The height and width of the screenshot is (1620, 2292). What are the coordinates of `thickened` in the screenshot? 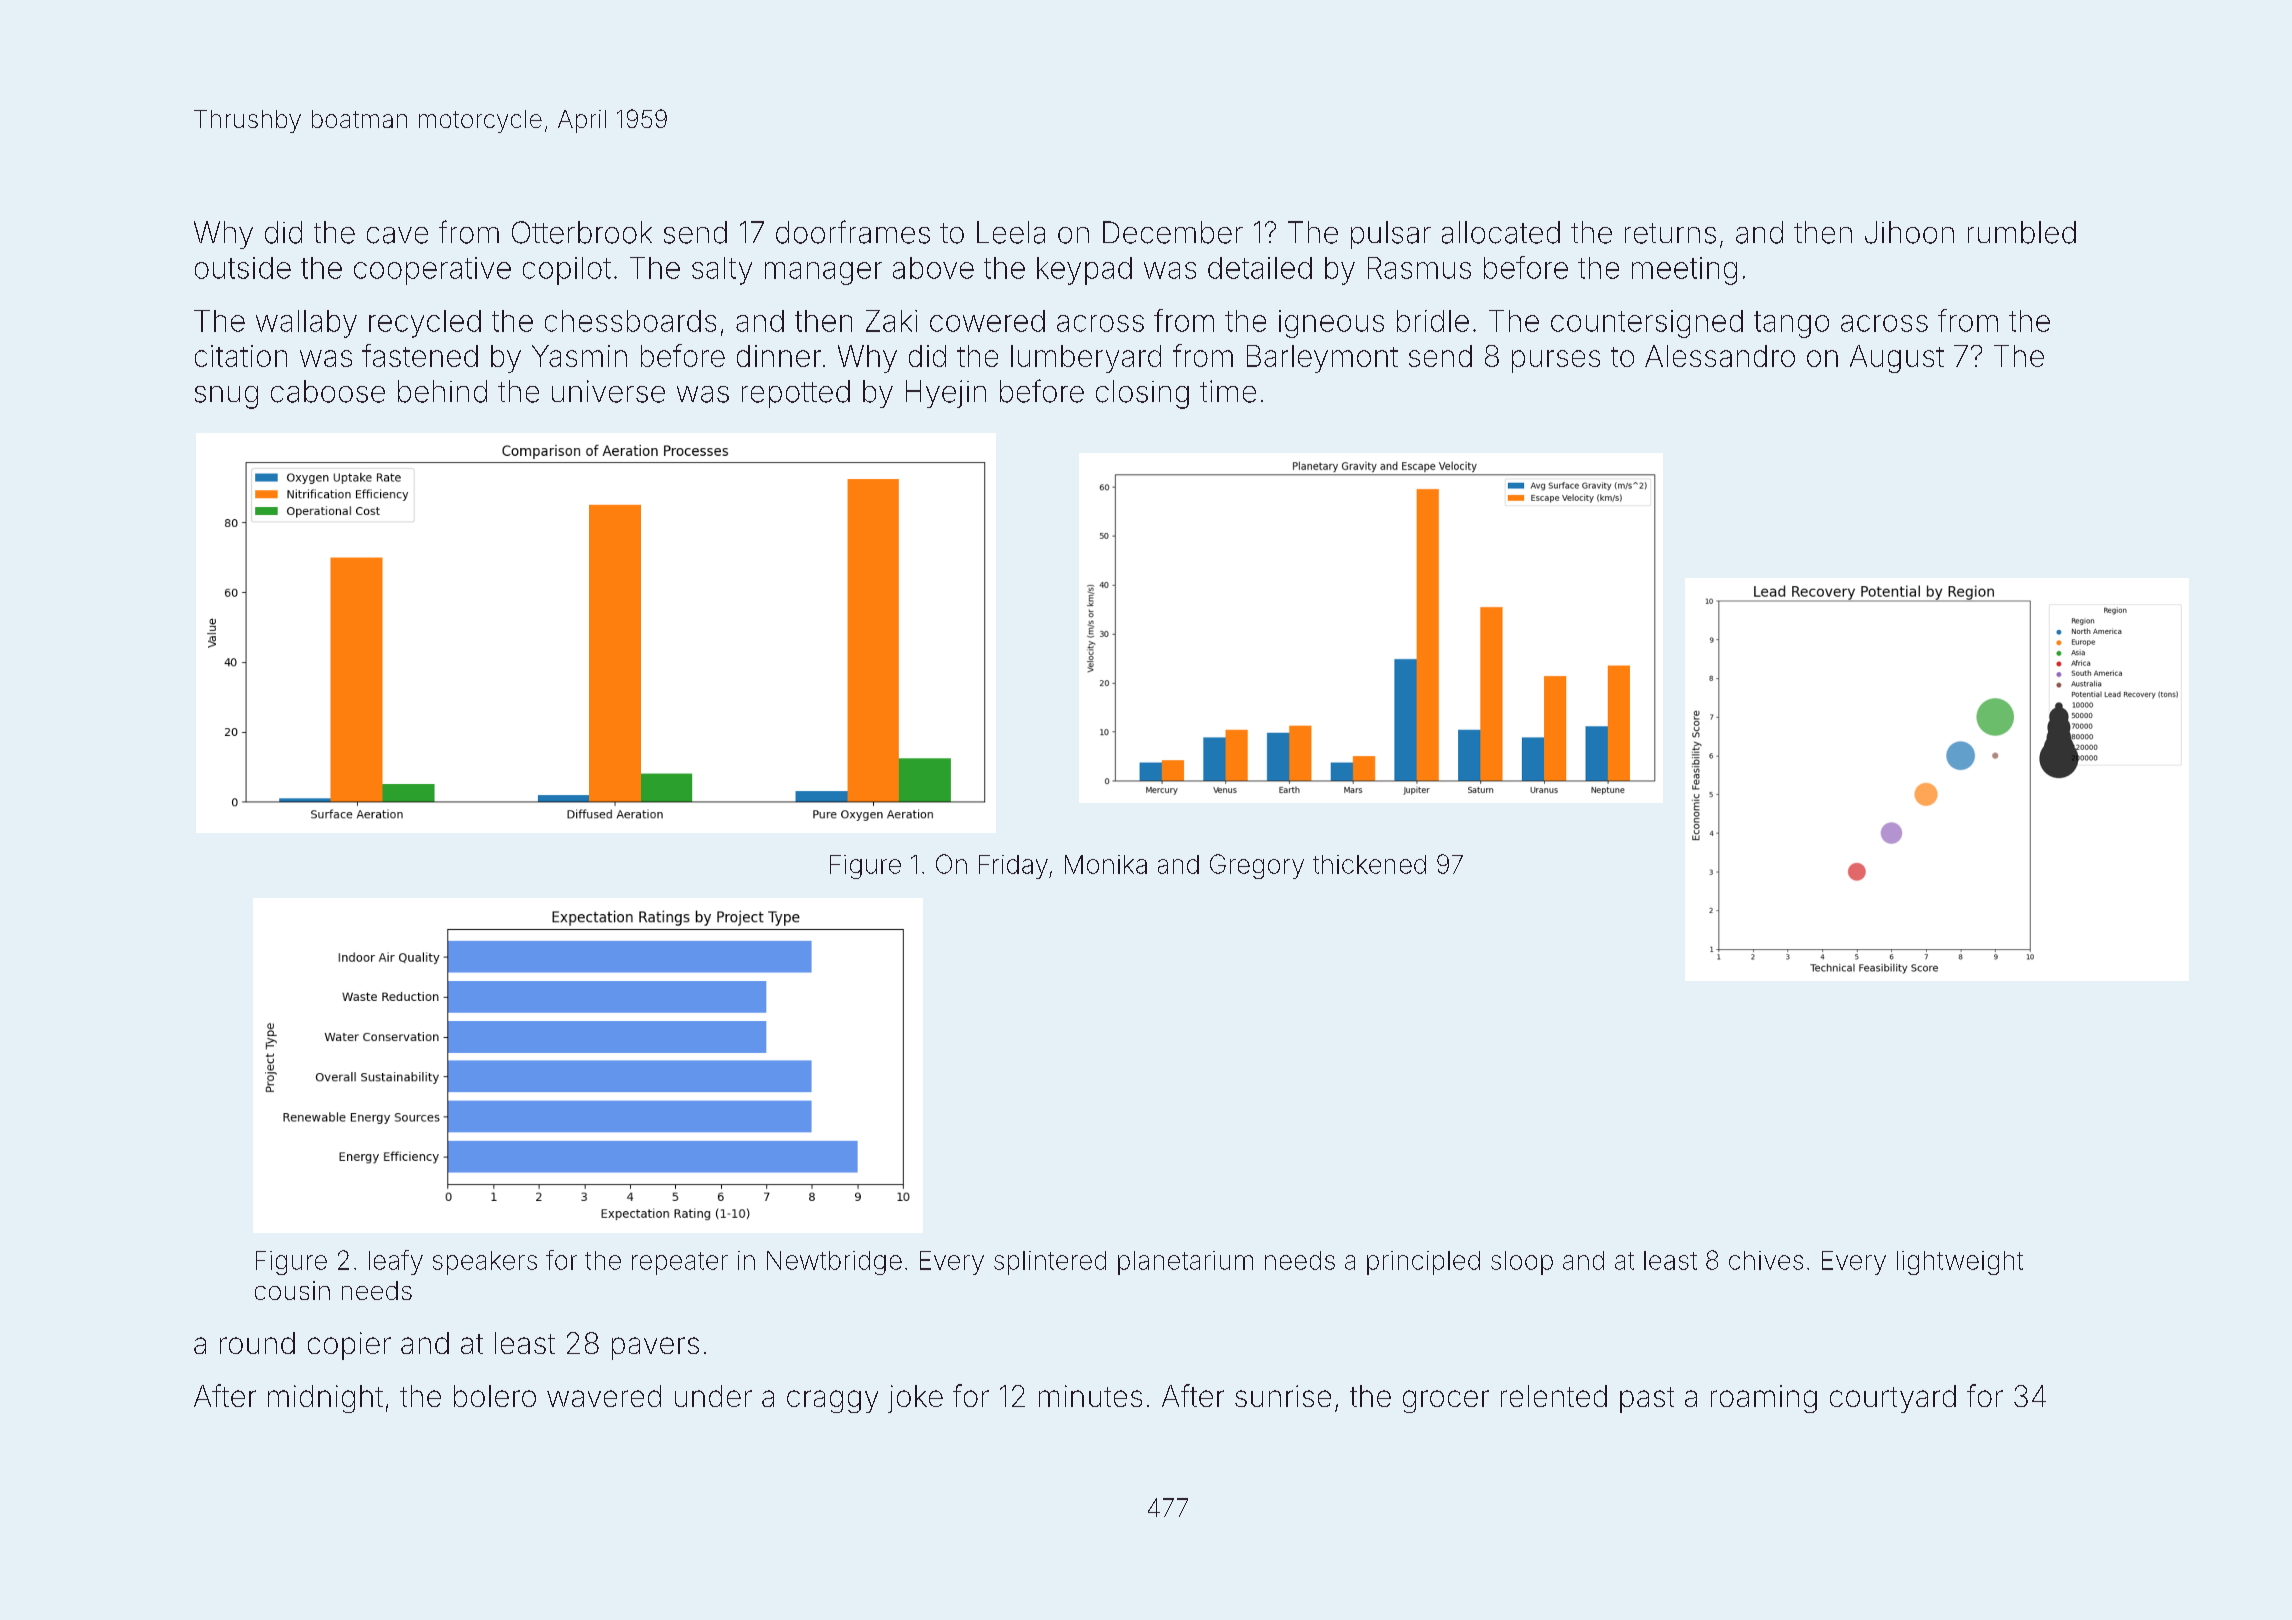 It's located at (1369, 864).
